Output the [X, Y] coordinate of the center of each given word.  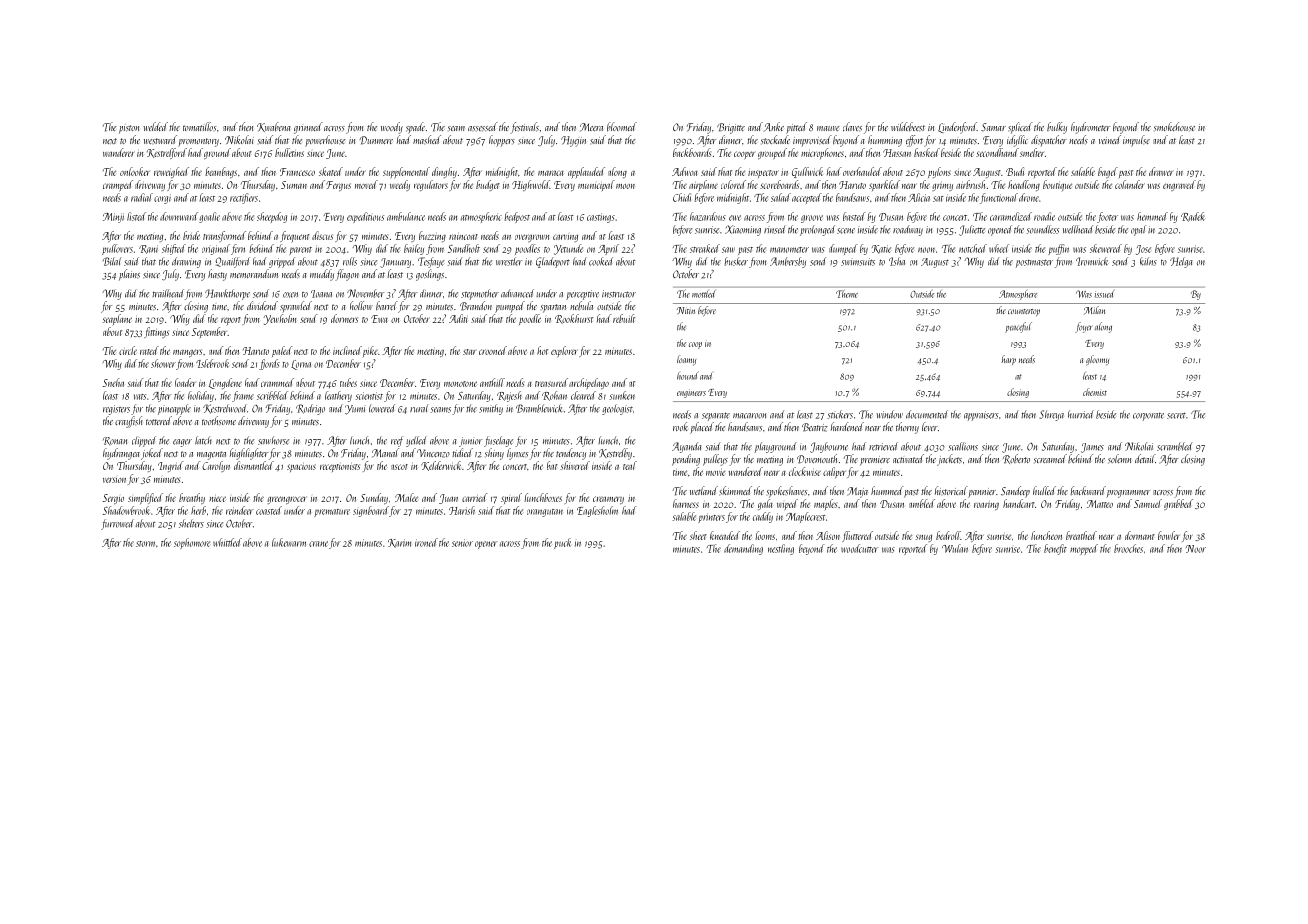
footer [1107, 217]
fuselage [498, 441]
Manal [385, 453]
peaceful [1018, 327]
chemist [1095, 392]
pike [370, 351]
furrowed [117, 525]
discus [322, 235]
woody [392, 128]
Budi [1015, 171]
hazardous [708, 216]
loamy [686, 360]
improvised [812, 141]
